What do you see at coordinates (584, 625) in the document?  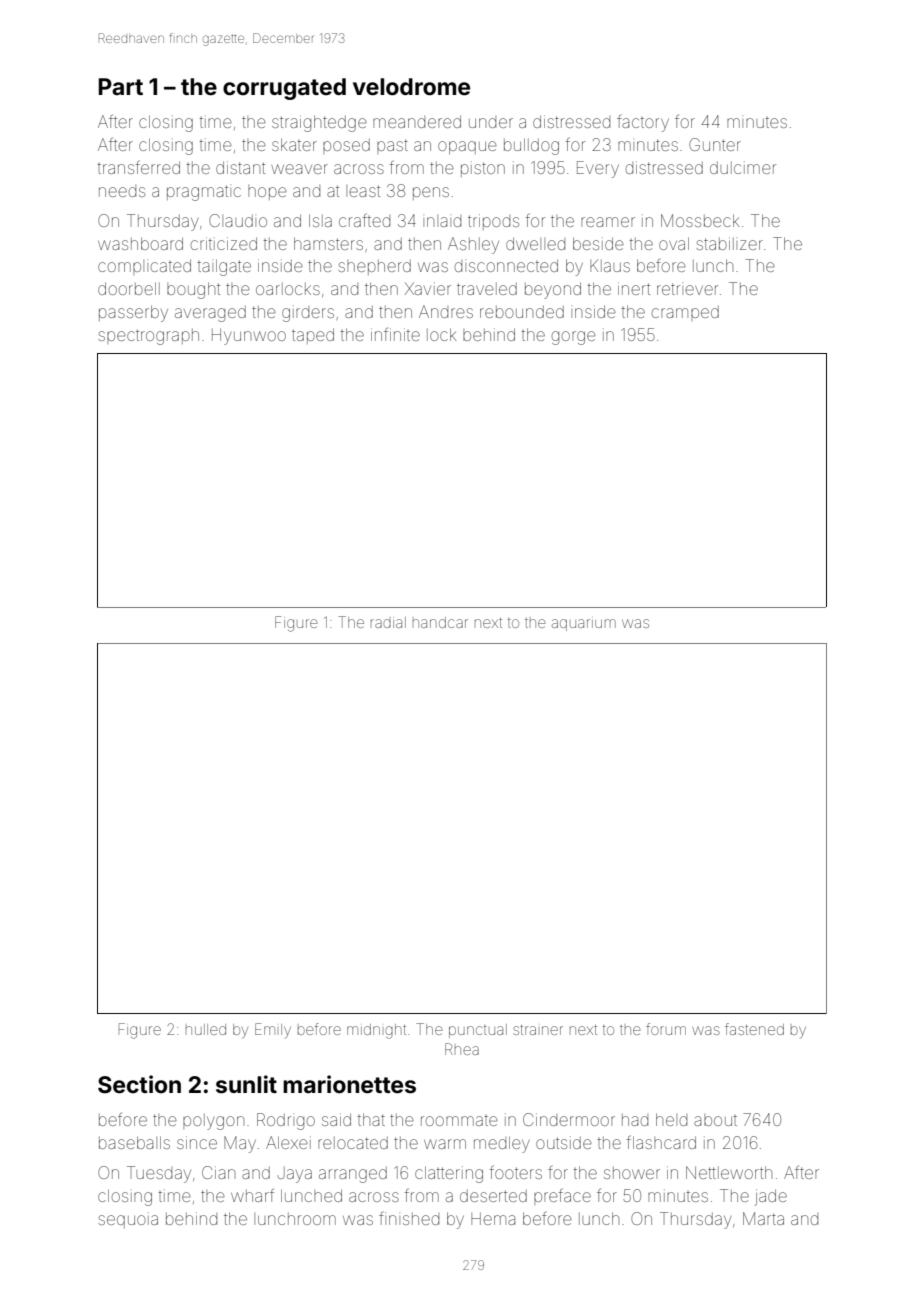 I see `aquarium` at bounding box center [584, 625].
